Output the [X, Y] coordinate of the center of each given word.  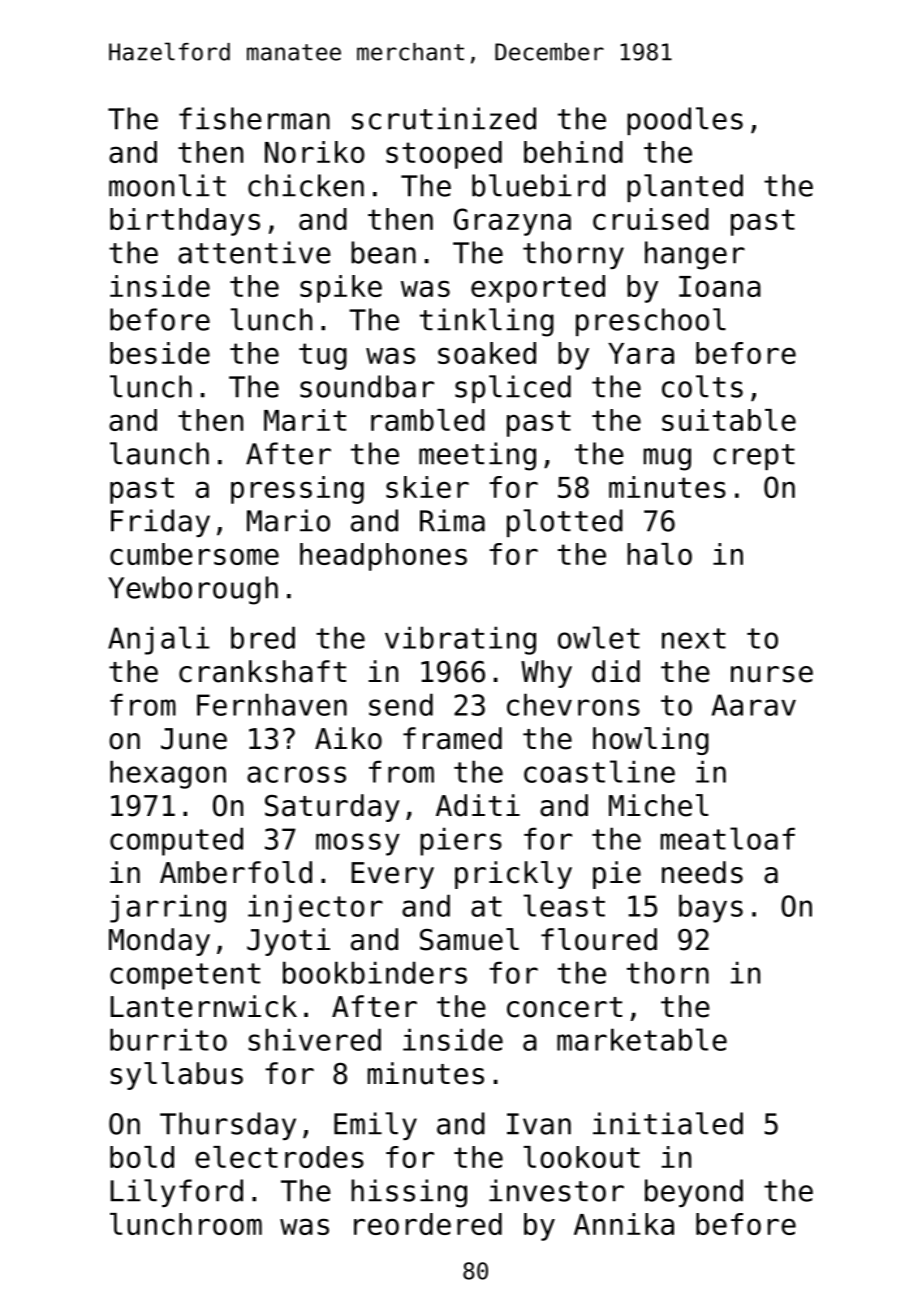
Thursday [228, 1126]
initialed [668, 1123]
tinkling [487, 322]
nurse [772, 674]
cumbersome [194, 554]
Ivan [539, 1124]
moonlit [167, 185]
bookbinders [375, 972]
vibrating [460, 640]
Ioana [720, 286]
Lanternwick [203, 1006]
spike [341, 289]
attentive [254, 252]
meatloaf [728, 838]
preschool [651, 322]
